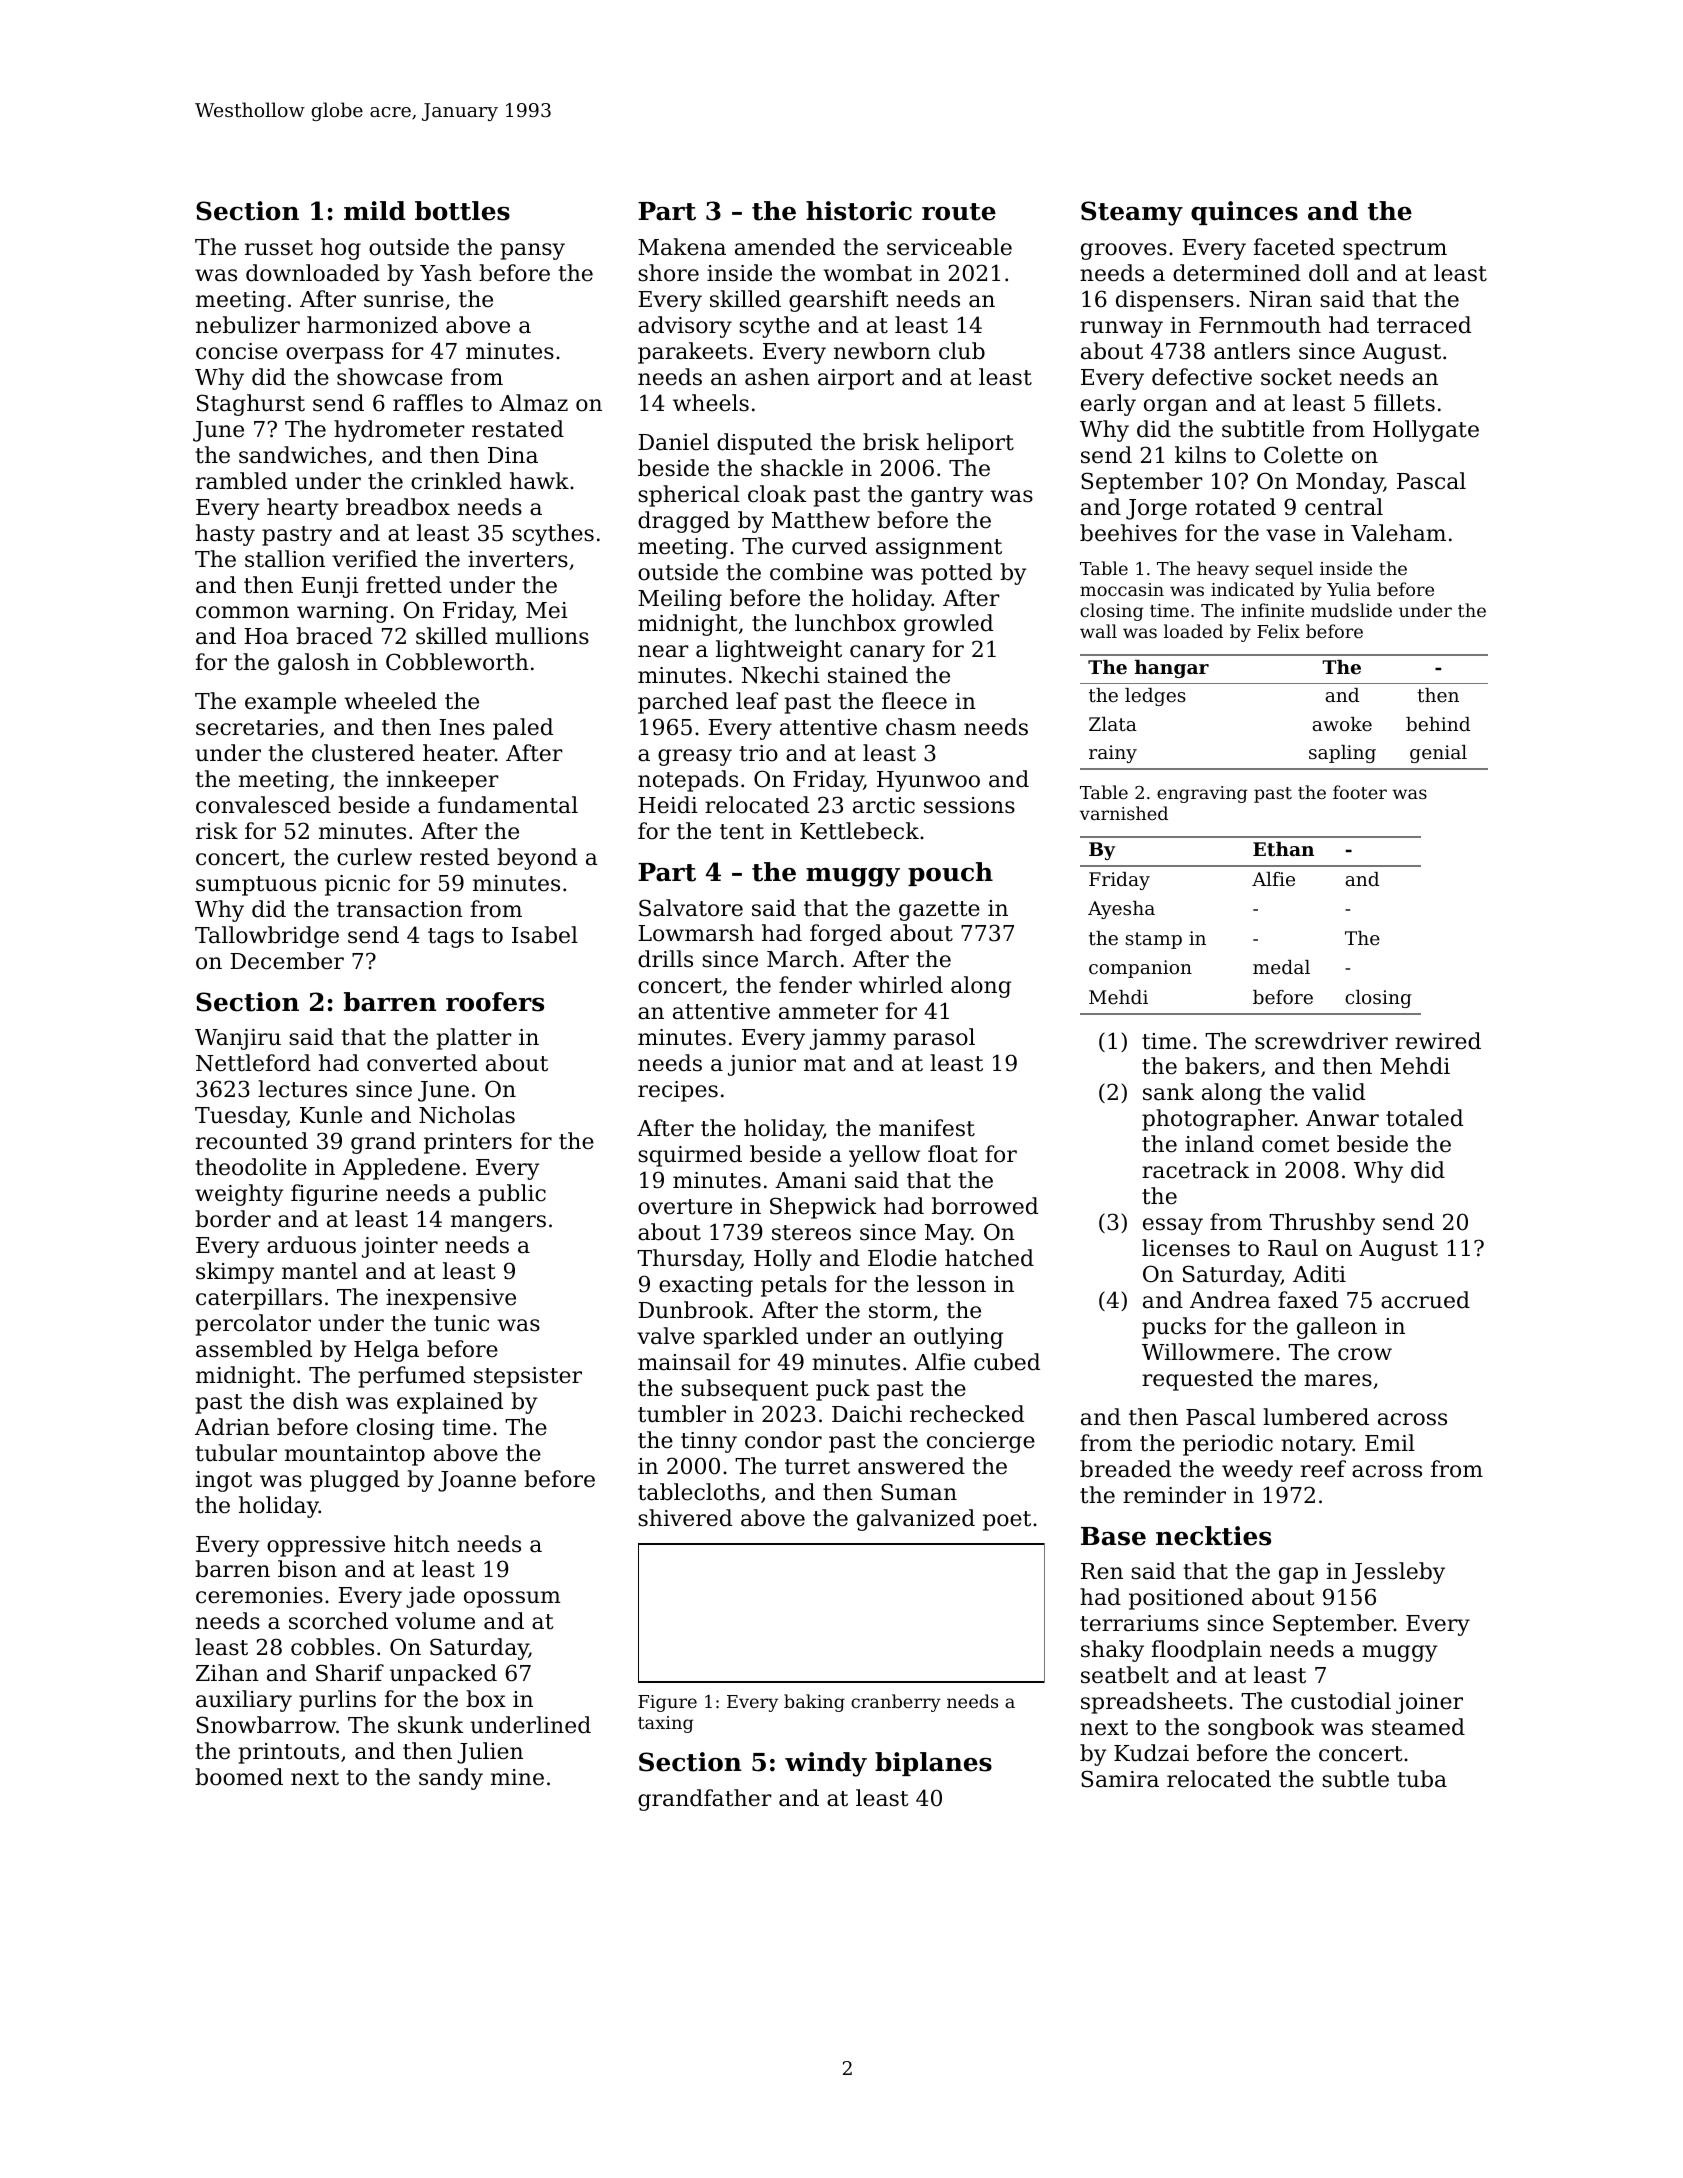  I want to click on windy, so click(826, 1764).
